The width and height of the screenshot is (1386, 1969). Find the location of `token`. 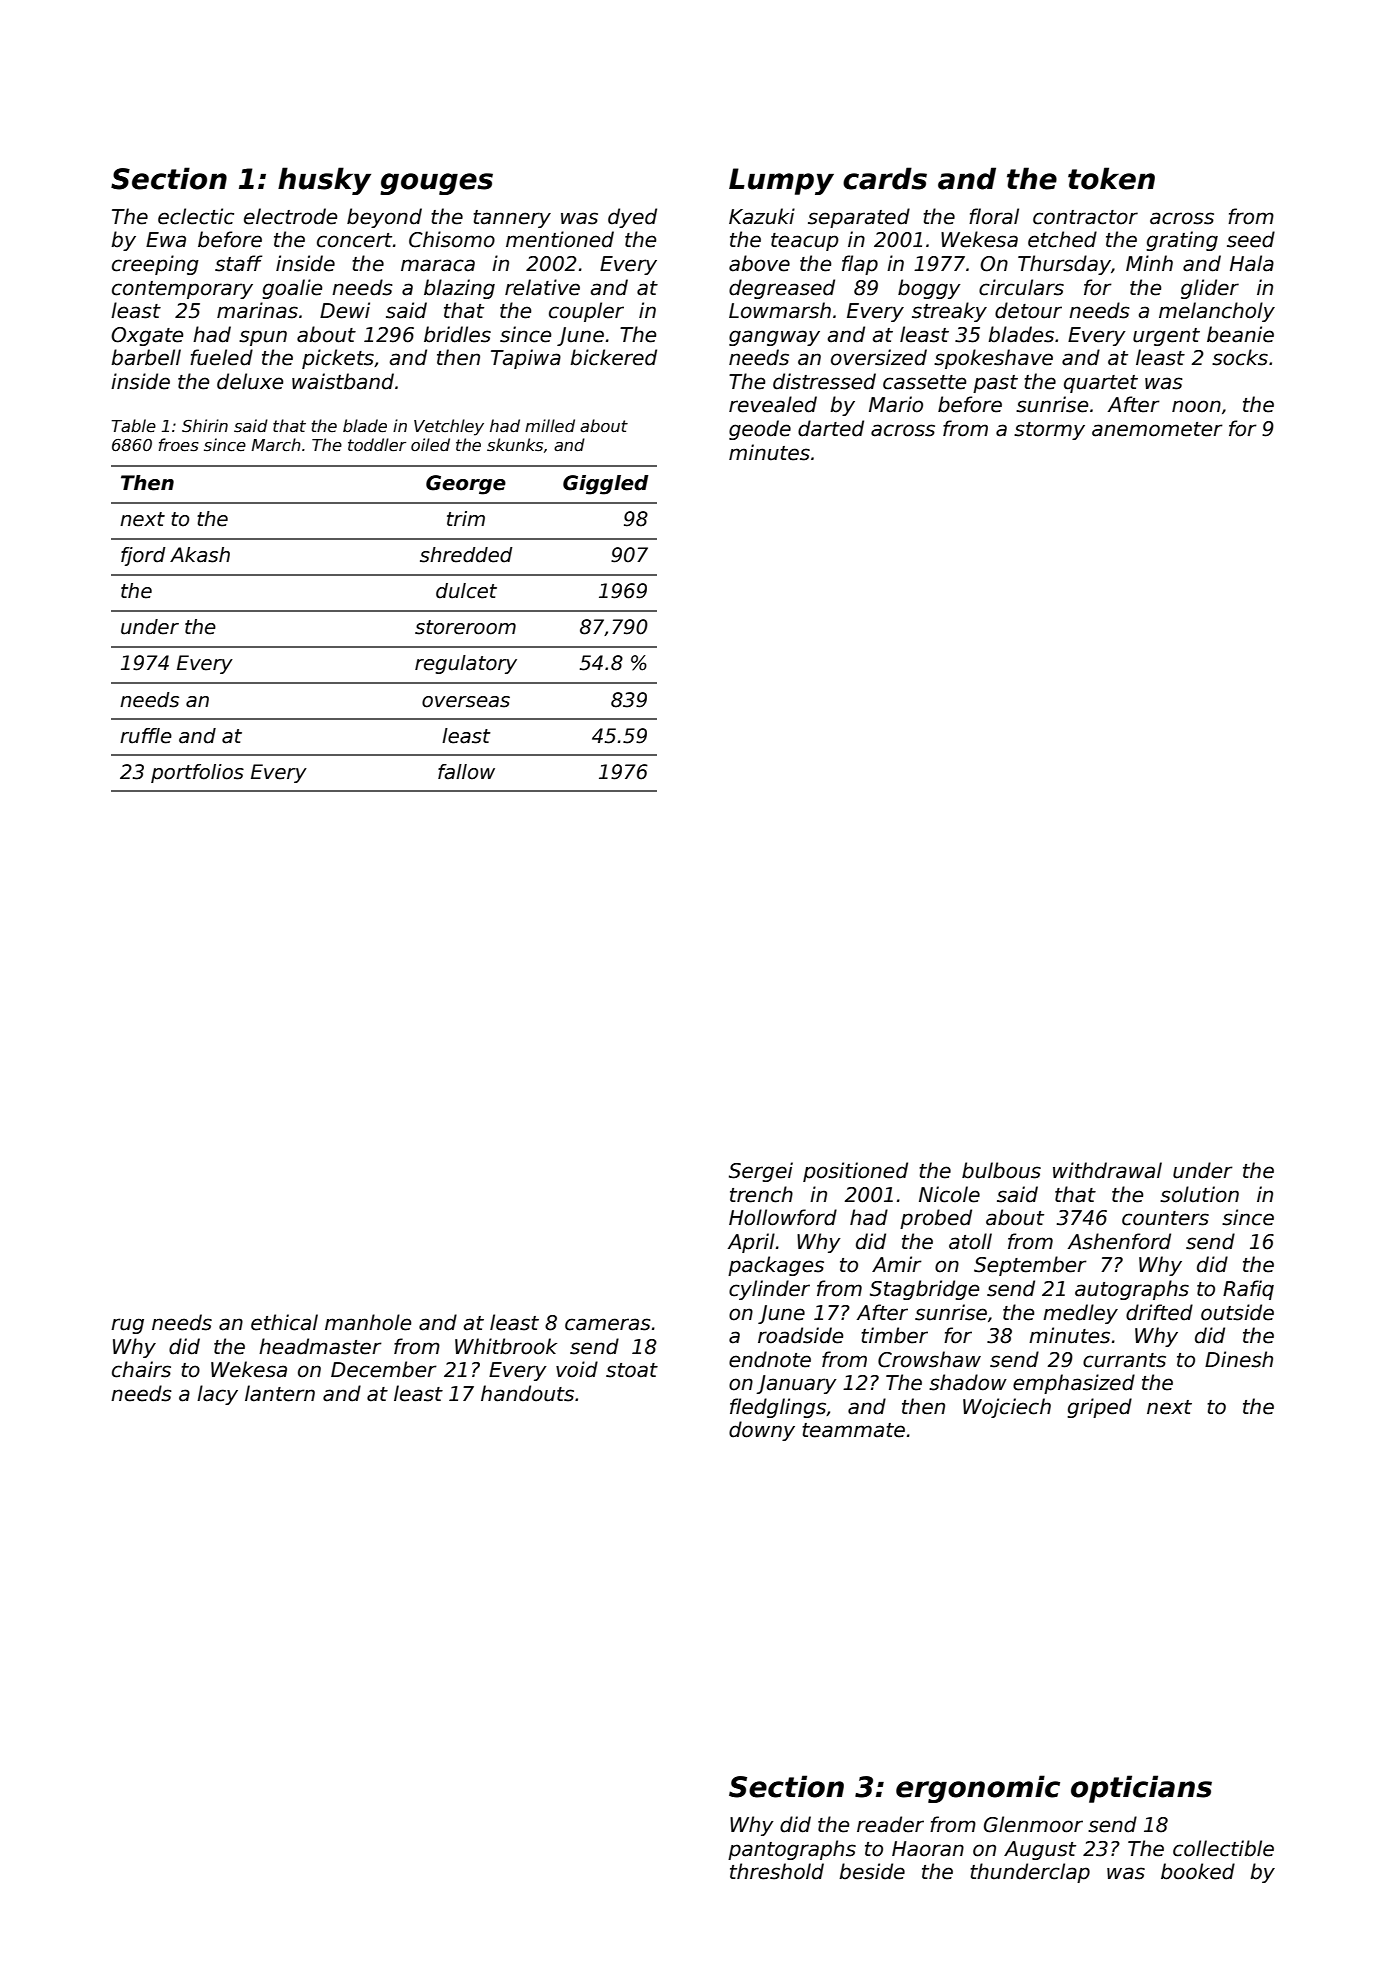

token is located at coordinates (1111, 178).
